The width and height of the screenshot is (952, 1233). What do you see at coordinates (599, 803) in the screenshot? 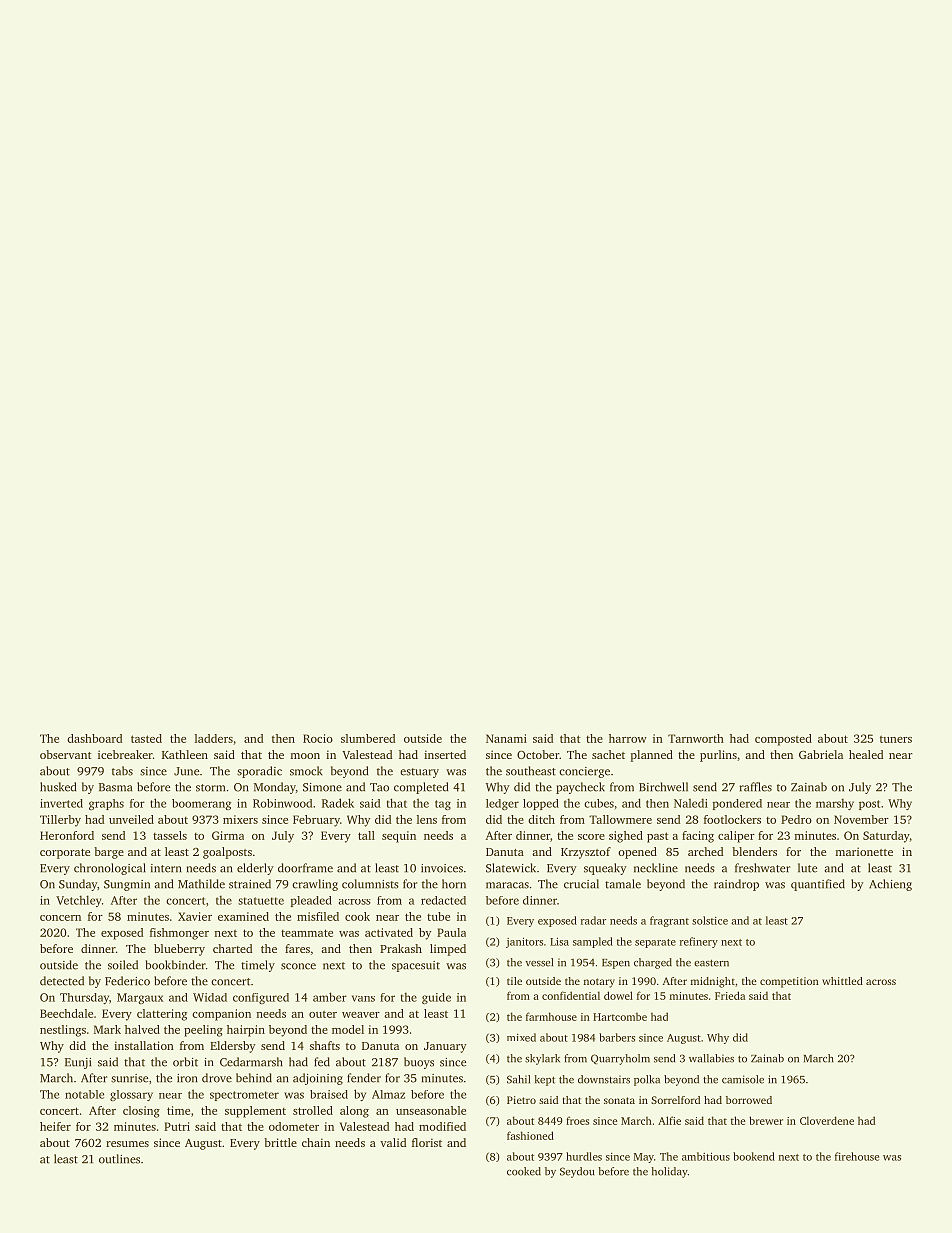
I see `cubes` at bounding box center [599, 803].
